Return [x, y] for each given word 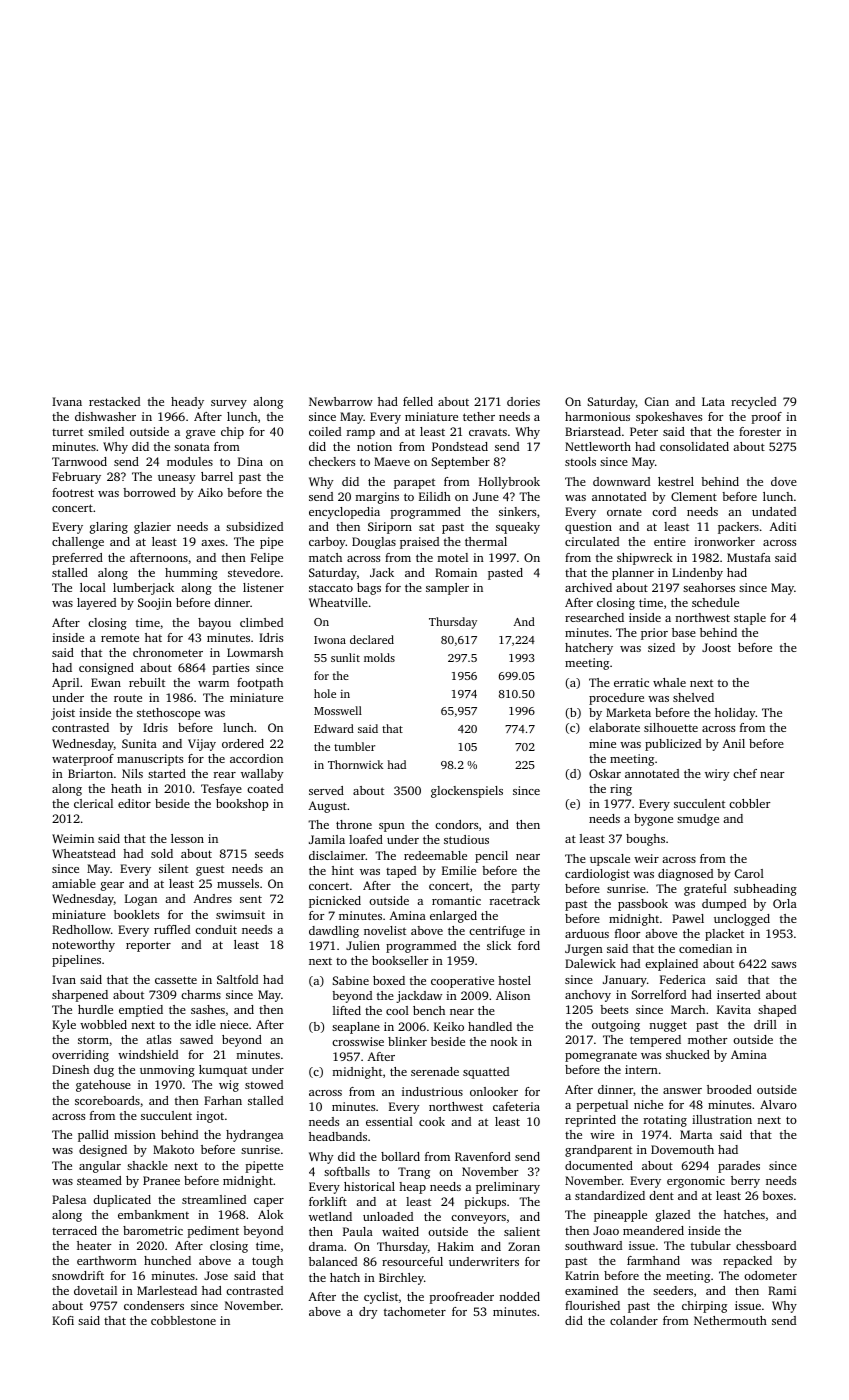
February [76, 478]
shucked [688, 1054]
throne [354, 824]
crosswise [358, 1041]
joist [63, 714]
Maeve [392, 461]
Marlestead [167, 1290]
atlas [158, 1039]
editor [134, 803]
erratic [631, 682]
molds [379, 657]
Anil [733, 743]
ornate [624, 512]
